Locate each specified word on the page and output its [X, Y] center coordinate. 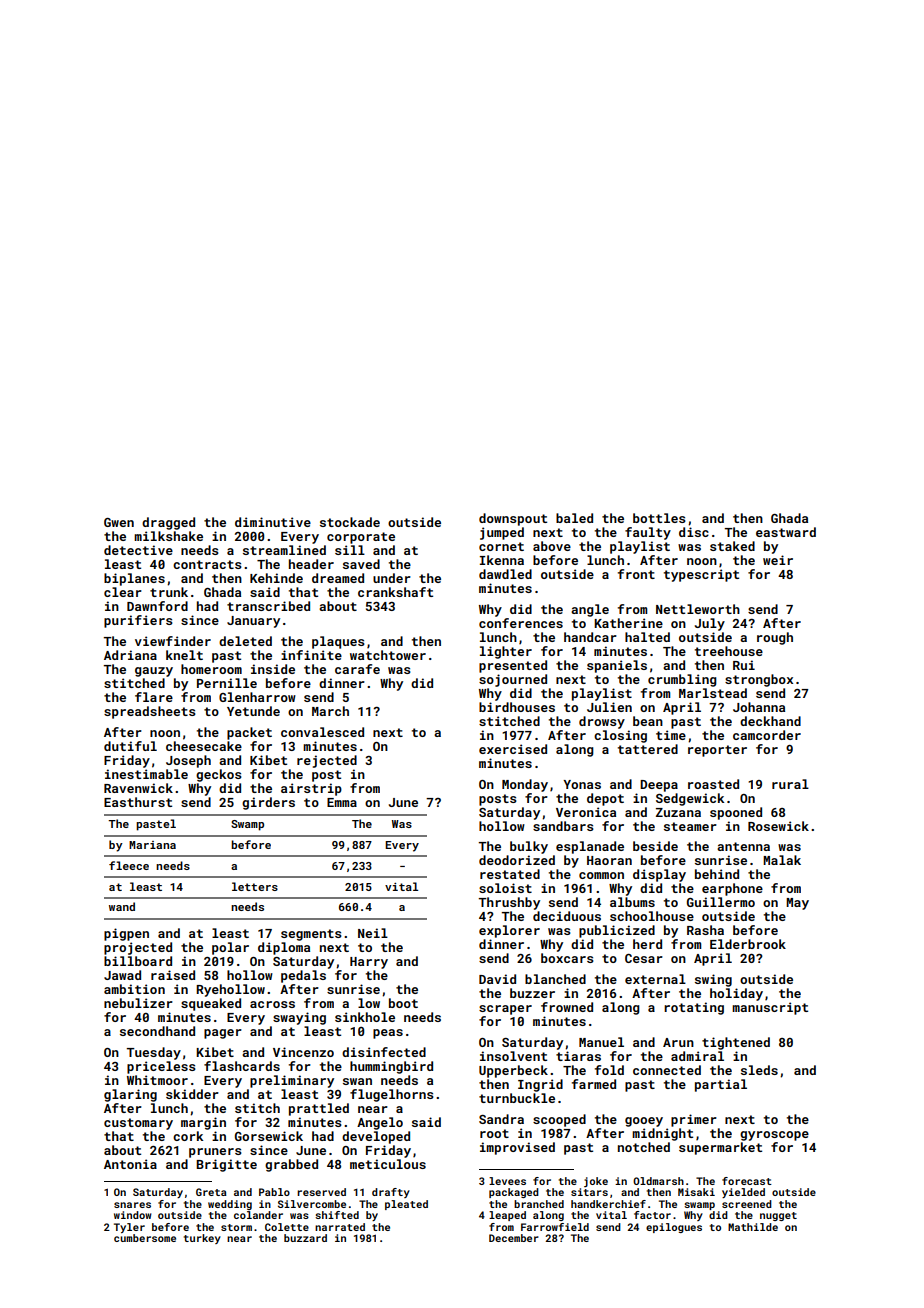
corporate [361, 538]
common [601, 875]
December [514, 1238]
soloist [505, 888]
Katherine [628, 623]
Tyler [129, 1228]
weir [778, 560]
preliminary [292, 1081]
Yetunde [253, 711]
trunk [169, 592]
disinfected [384, 1052]
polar [230, 948]
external [655, 979]
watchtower [388, 655]
